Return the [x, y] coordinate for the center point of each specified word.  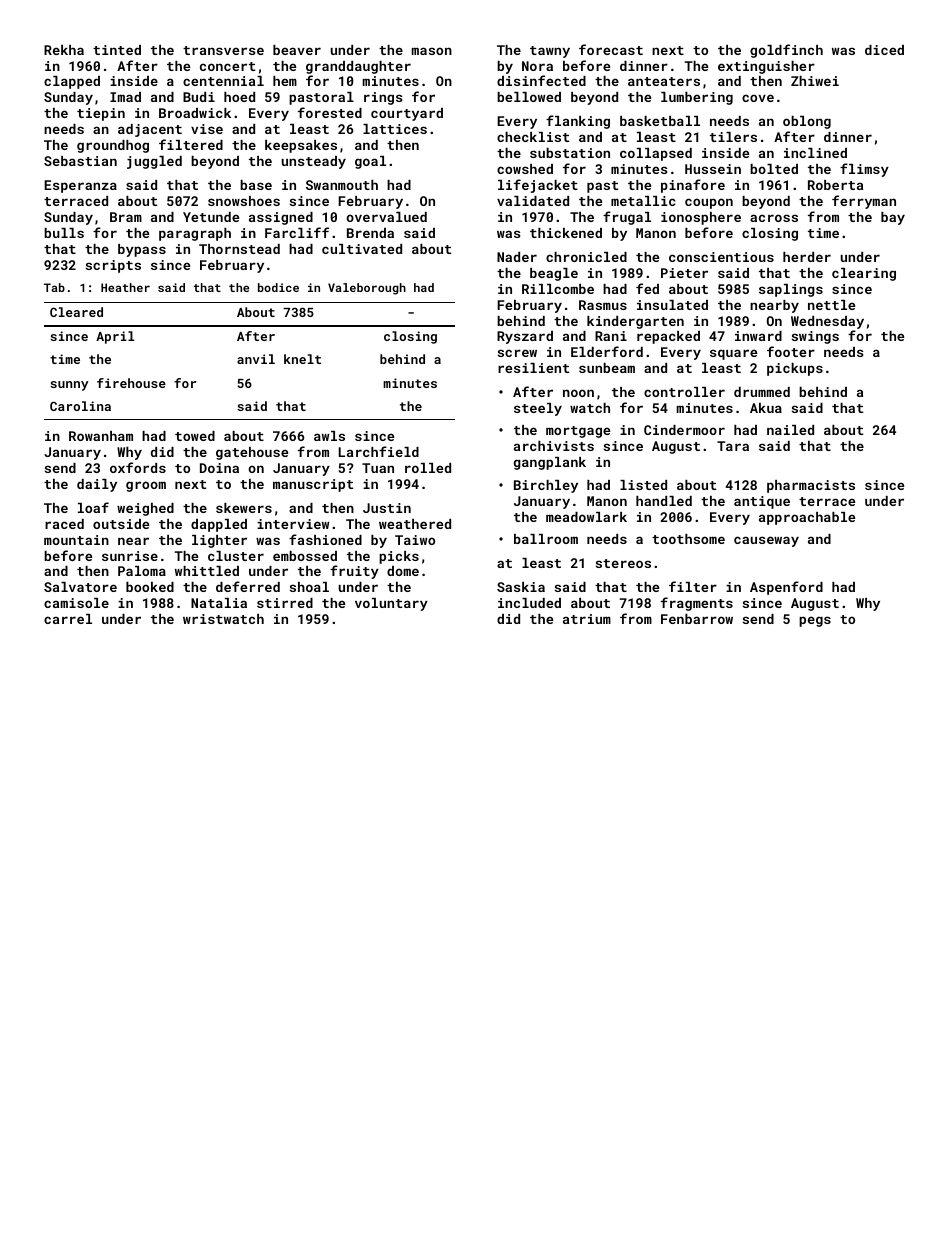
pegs [815, 621]
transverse [223, 50]
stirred [285, 603]
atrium [587, 619]
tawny [550, 52]
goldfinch [786, 51]
